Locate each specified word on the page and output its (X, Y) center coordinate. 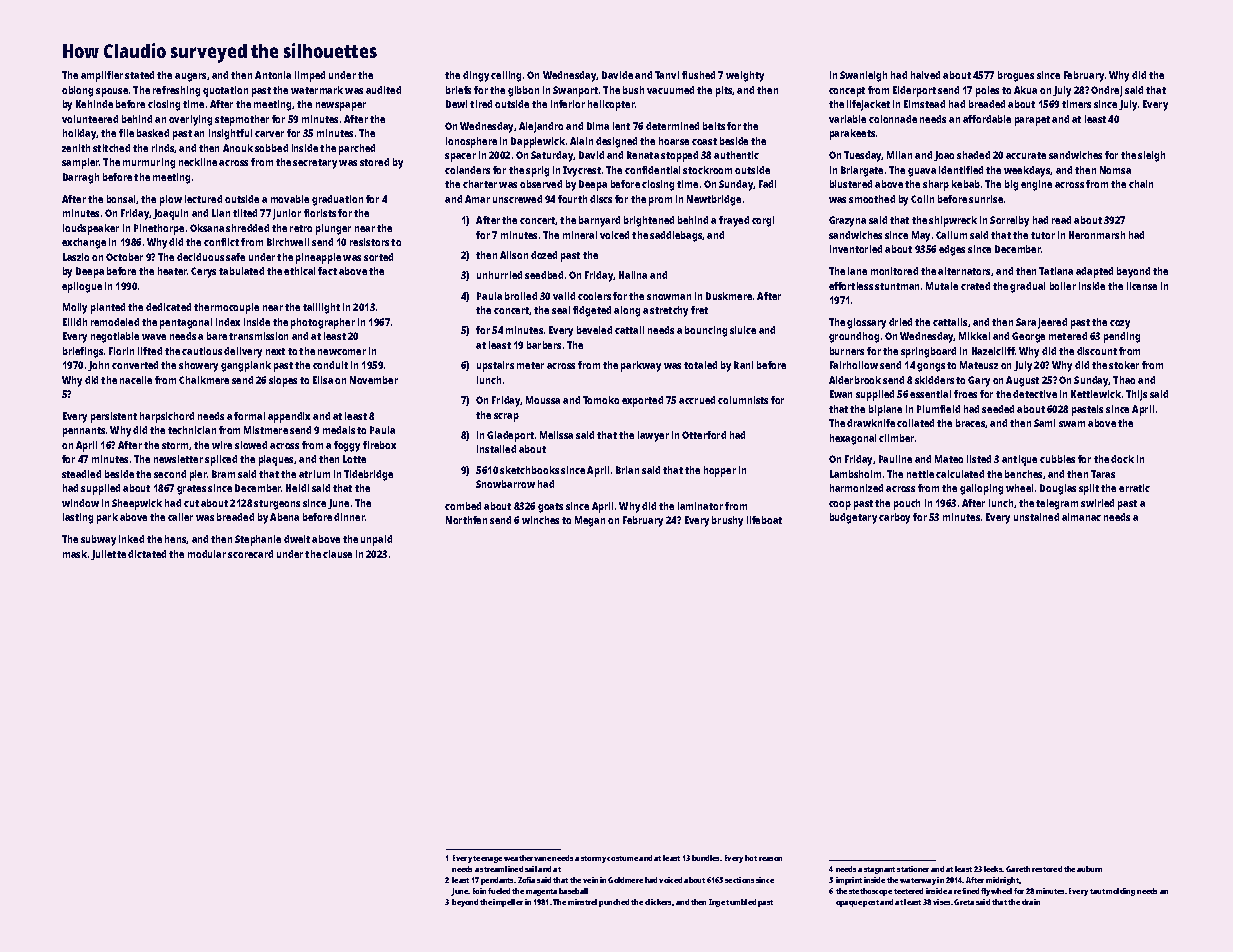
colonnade (893, 119)
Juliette (108, 555)
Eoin (479, 891)
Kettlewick (1096, 394)
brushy (727, 521)
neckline (198, 162)
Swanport (575, 91)
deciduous (200, 257)
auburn (1089, 869)
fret (699, 310)
